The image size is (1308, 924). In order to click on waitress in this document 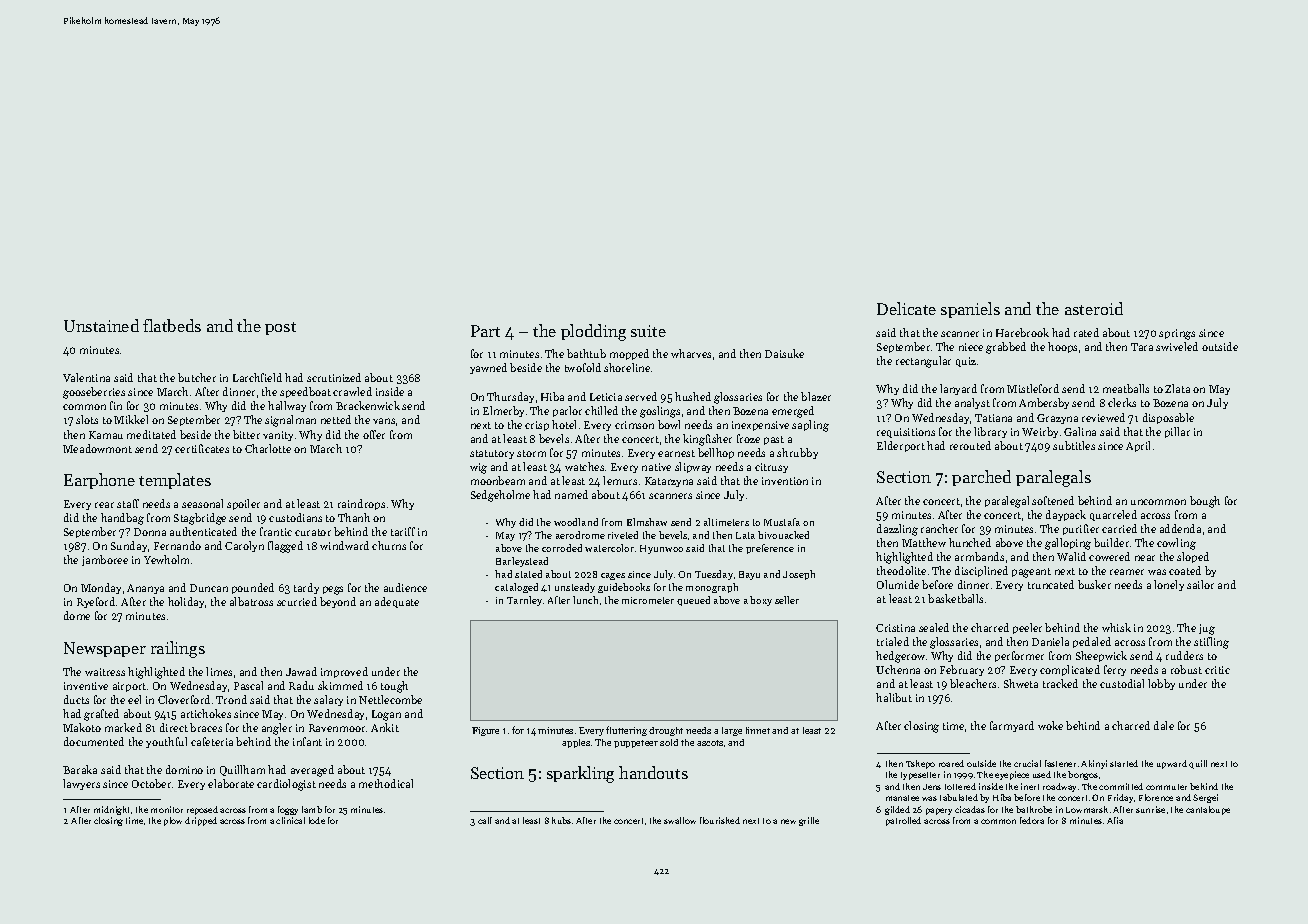, I will do `click(105, 672)`.
